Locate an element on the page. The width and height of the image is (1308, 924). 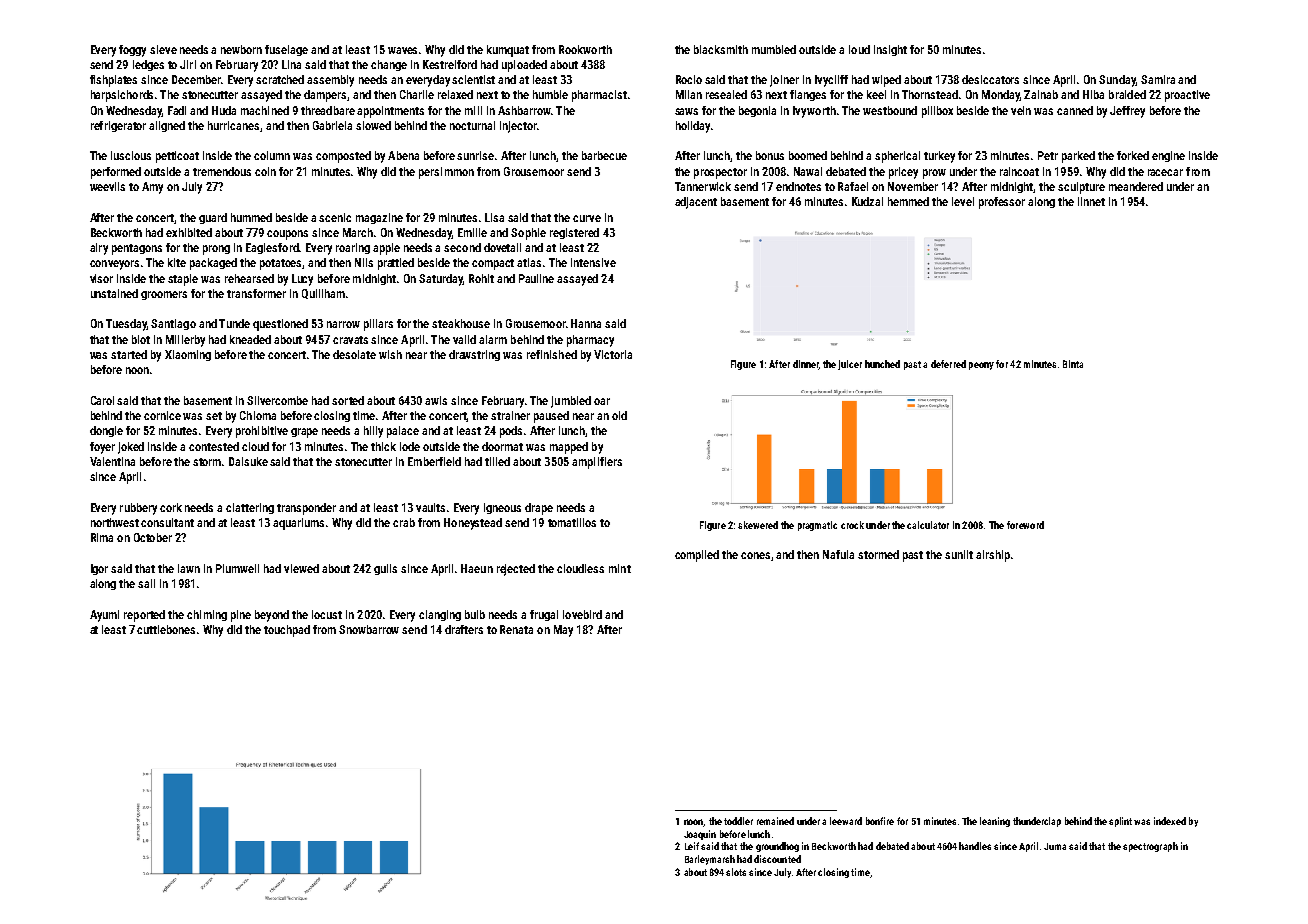
deferred is located at coordinates (948, 364).
